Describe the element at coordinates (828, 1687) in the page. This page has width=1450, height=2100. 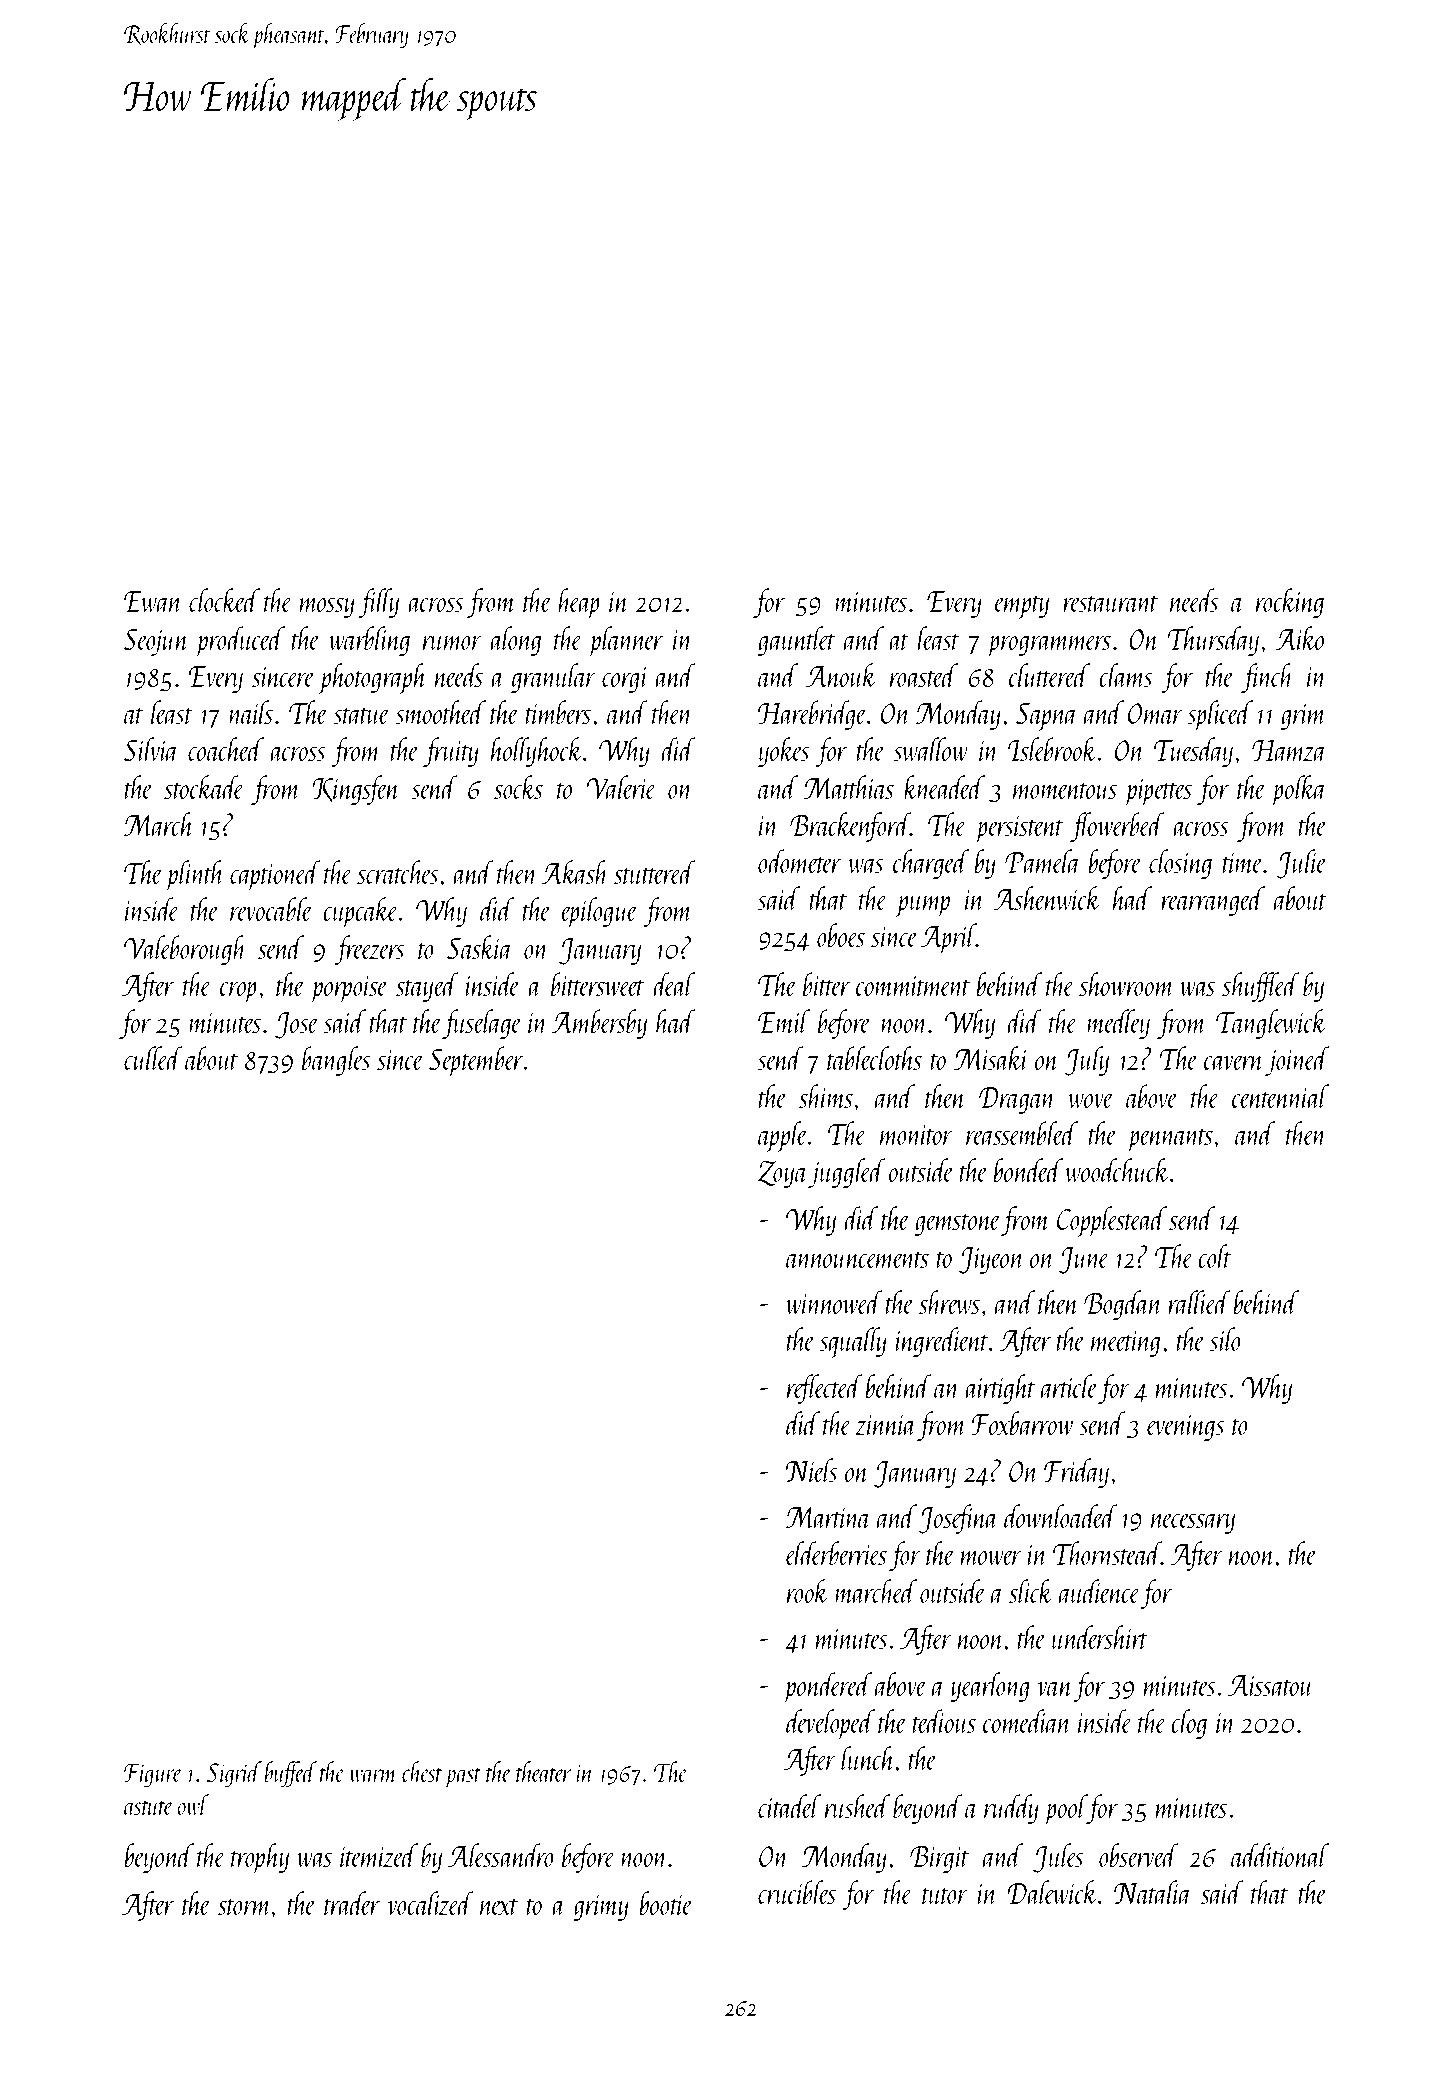
I see `pondered` at that location.
